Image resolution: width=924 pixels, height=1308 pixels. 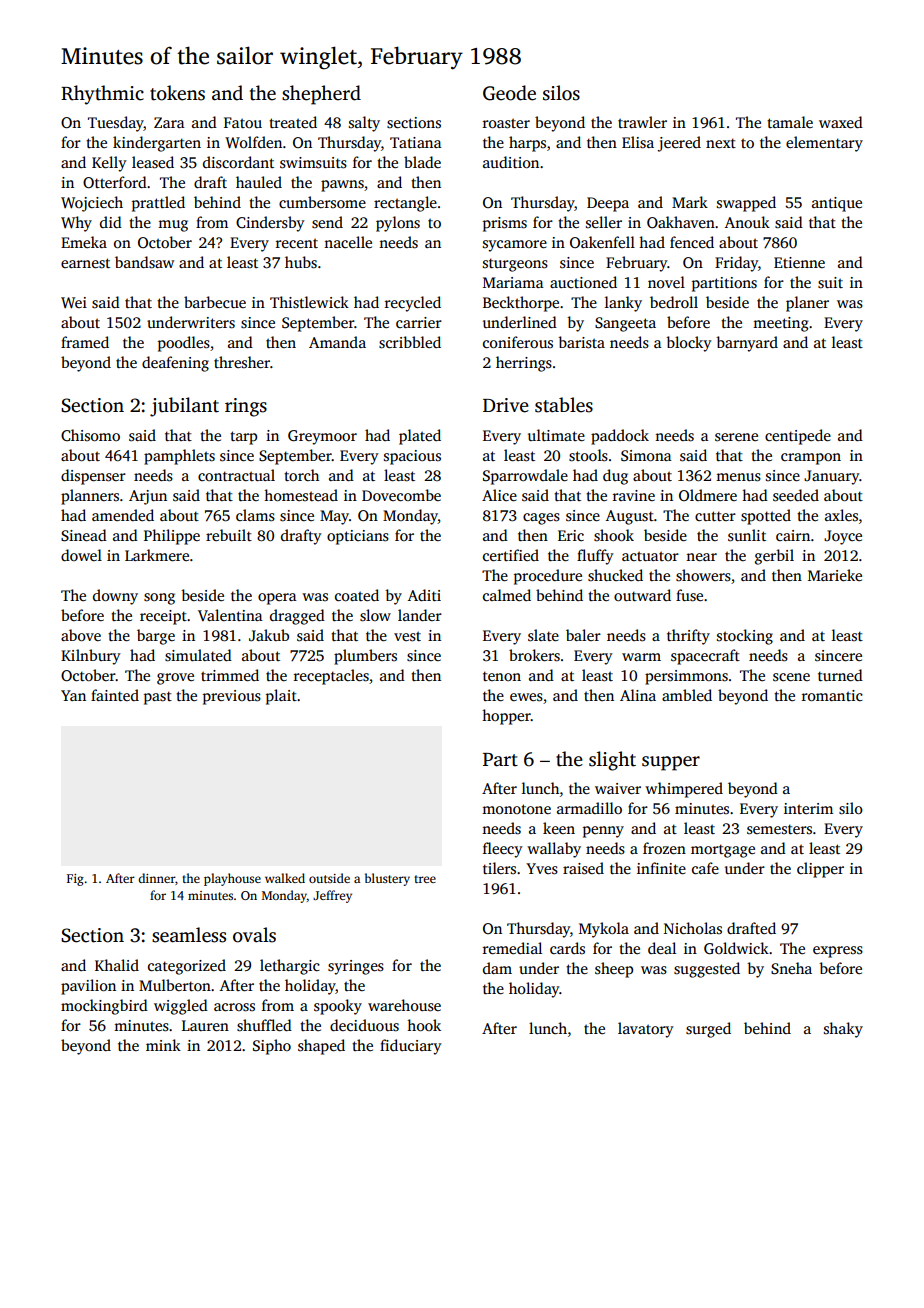 I want to click on hopper, so click(x=506, y=717).
